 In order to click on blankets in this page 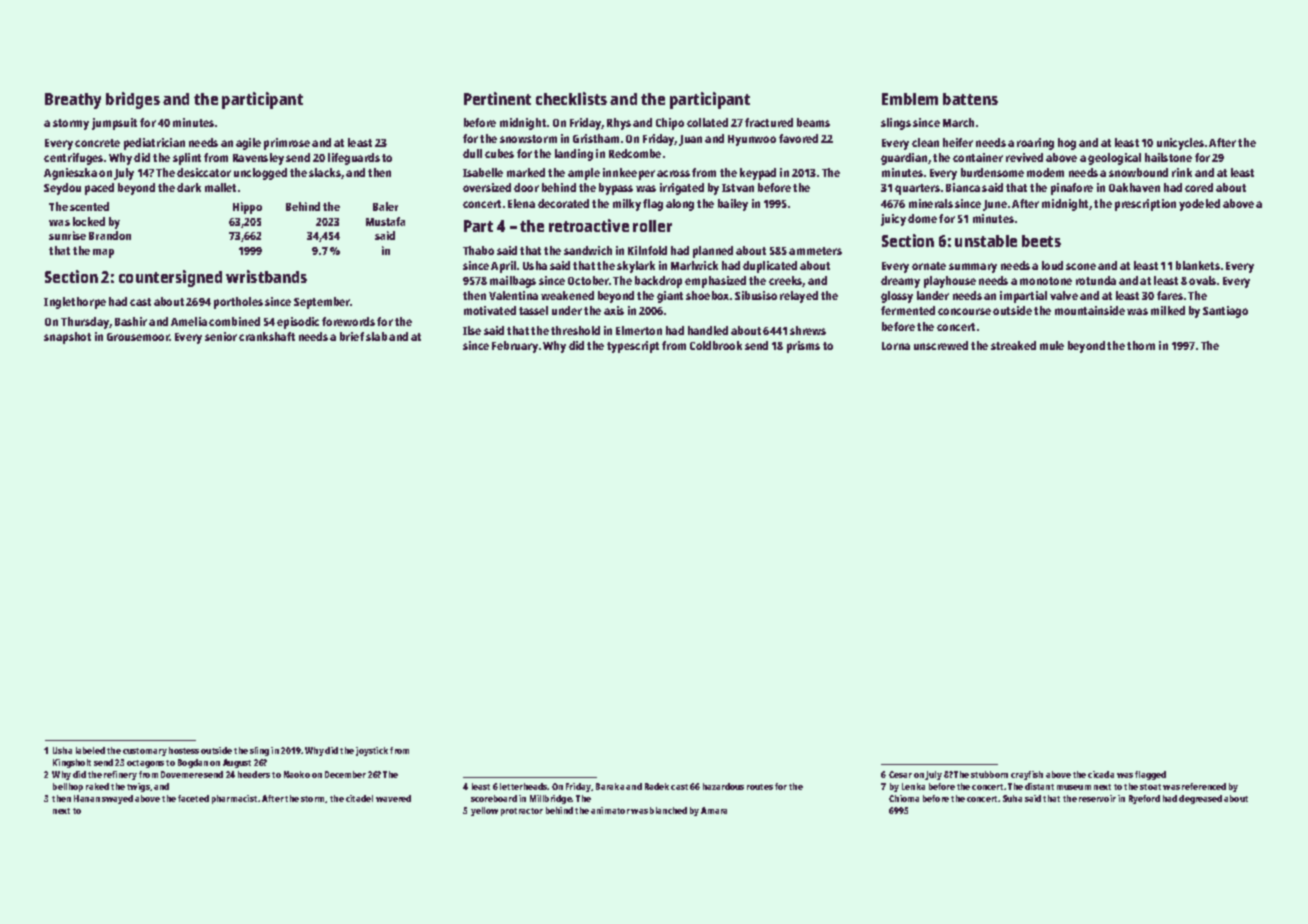, I will do `click(1198, 265)`.
